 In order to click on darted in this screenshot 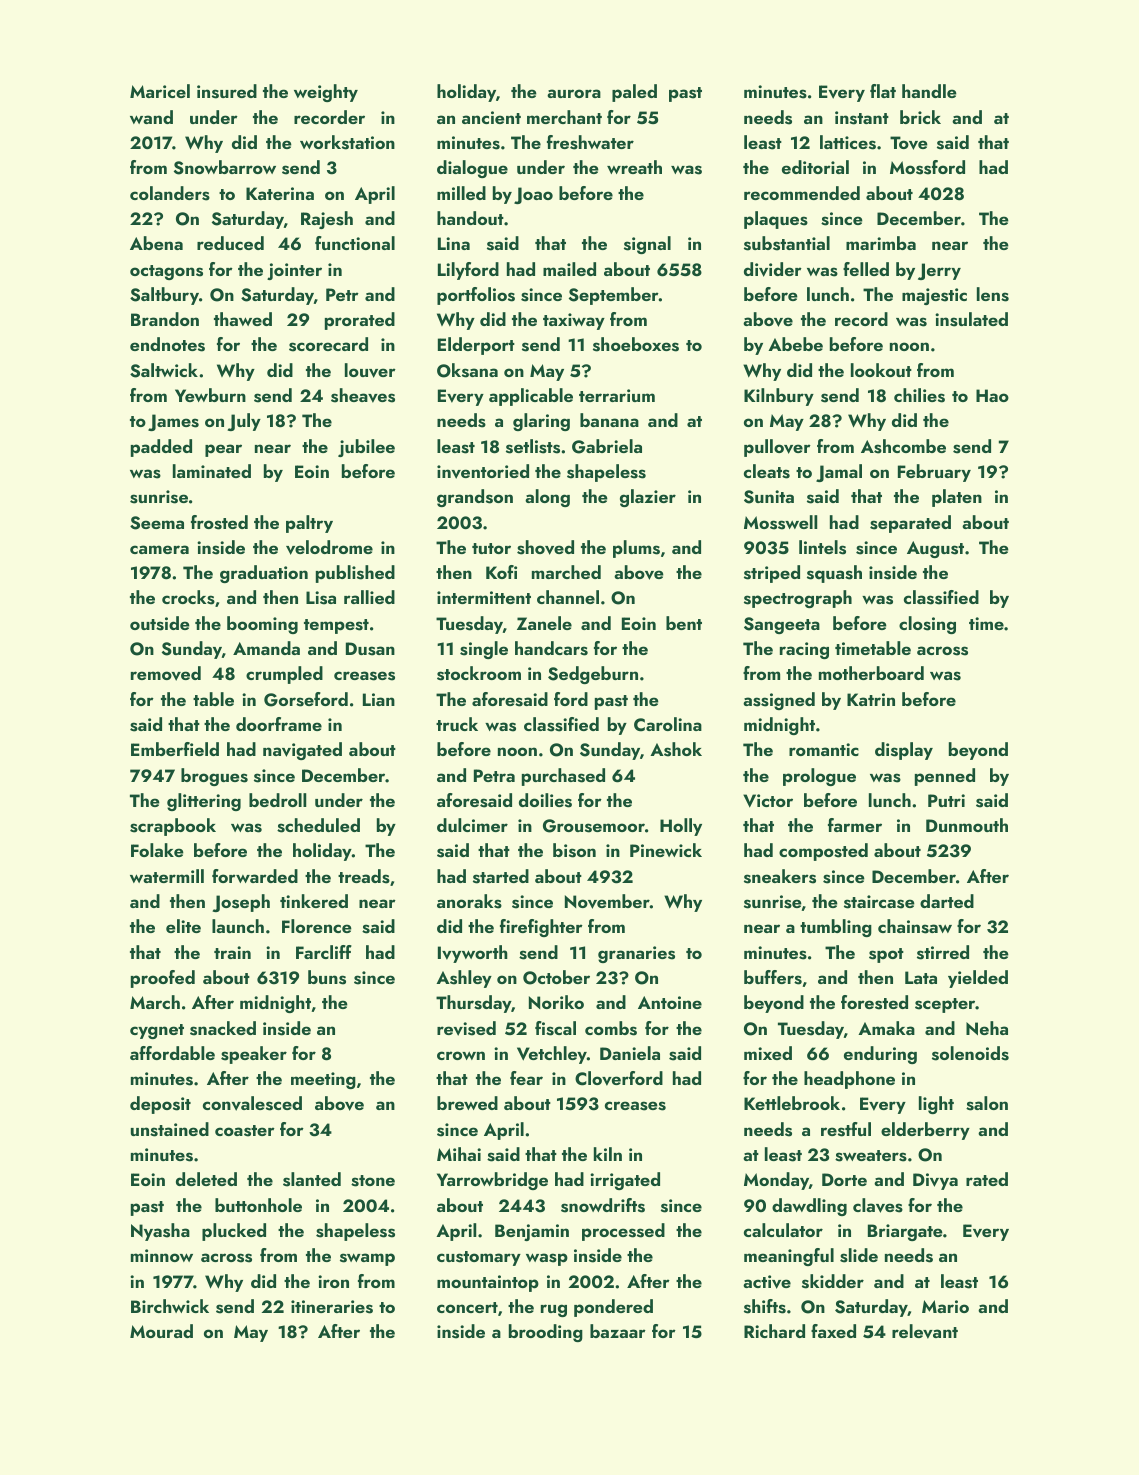, I will do `click(947, 901)`.
